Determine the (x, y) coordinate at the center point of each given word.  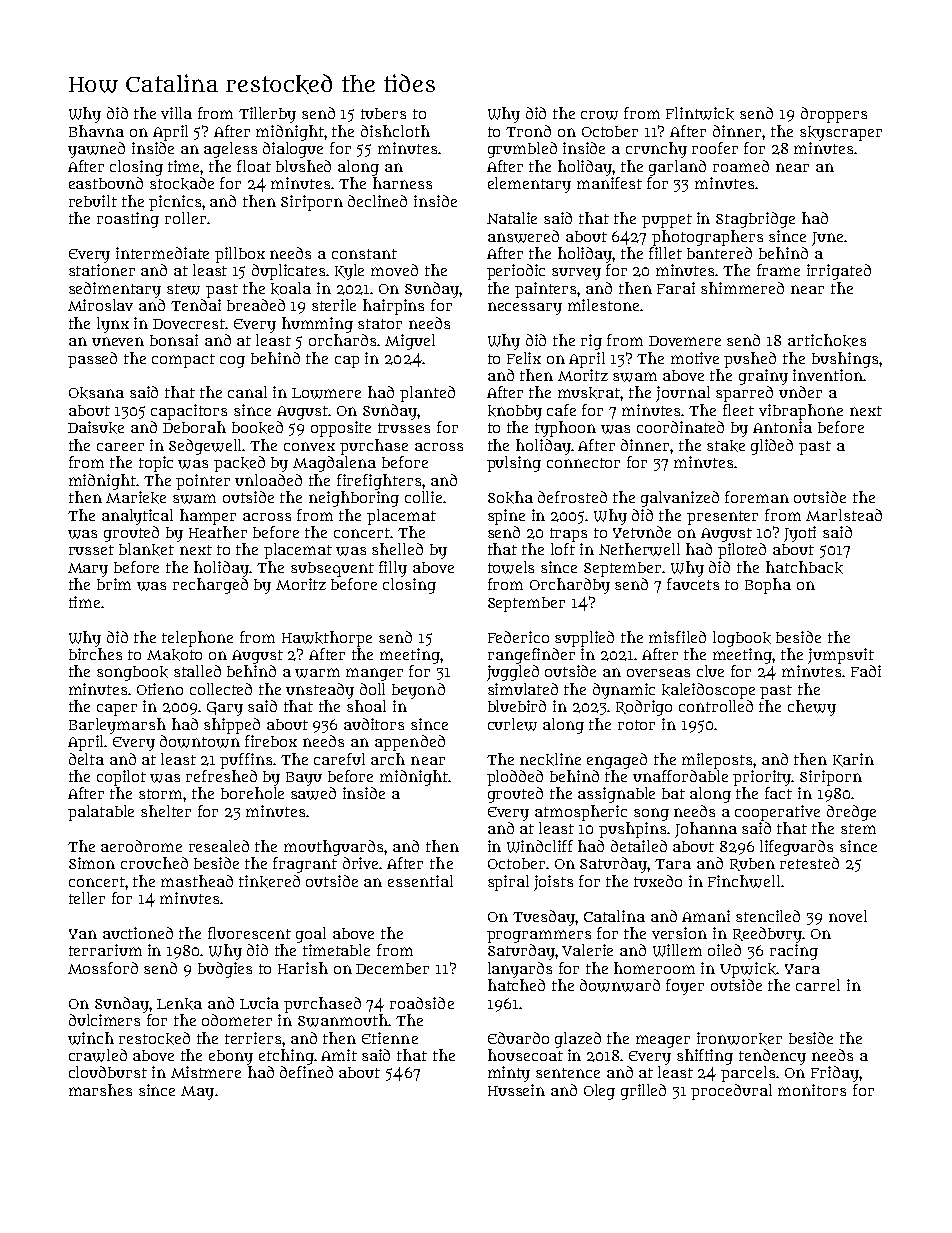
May (197, 1093)
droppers (834, 115)
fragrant (305, 865)
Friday (835, 1074)
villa (176, 113)
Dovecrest (189, 324)
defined (306, 1072)
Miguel (410, 342)
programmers (539, 936)
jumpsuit (841, 656)
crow (599, 115)
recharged (210, 586)
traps (568, 535)
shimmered (742, 288)
